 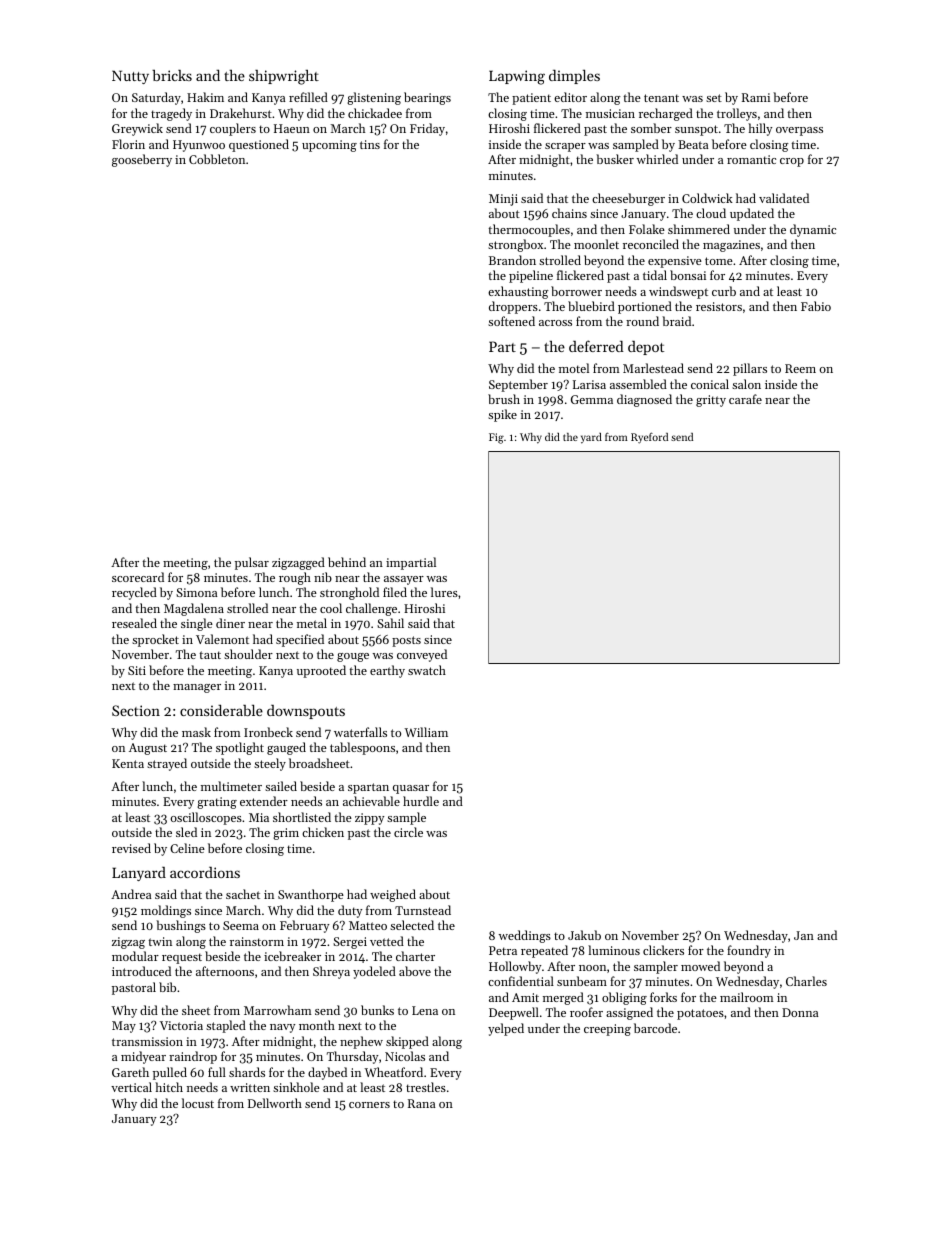 I want to click on dimples, so click(x=574, y=76).
